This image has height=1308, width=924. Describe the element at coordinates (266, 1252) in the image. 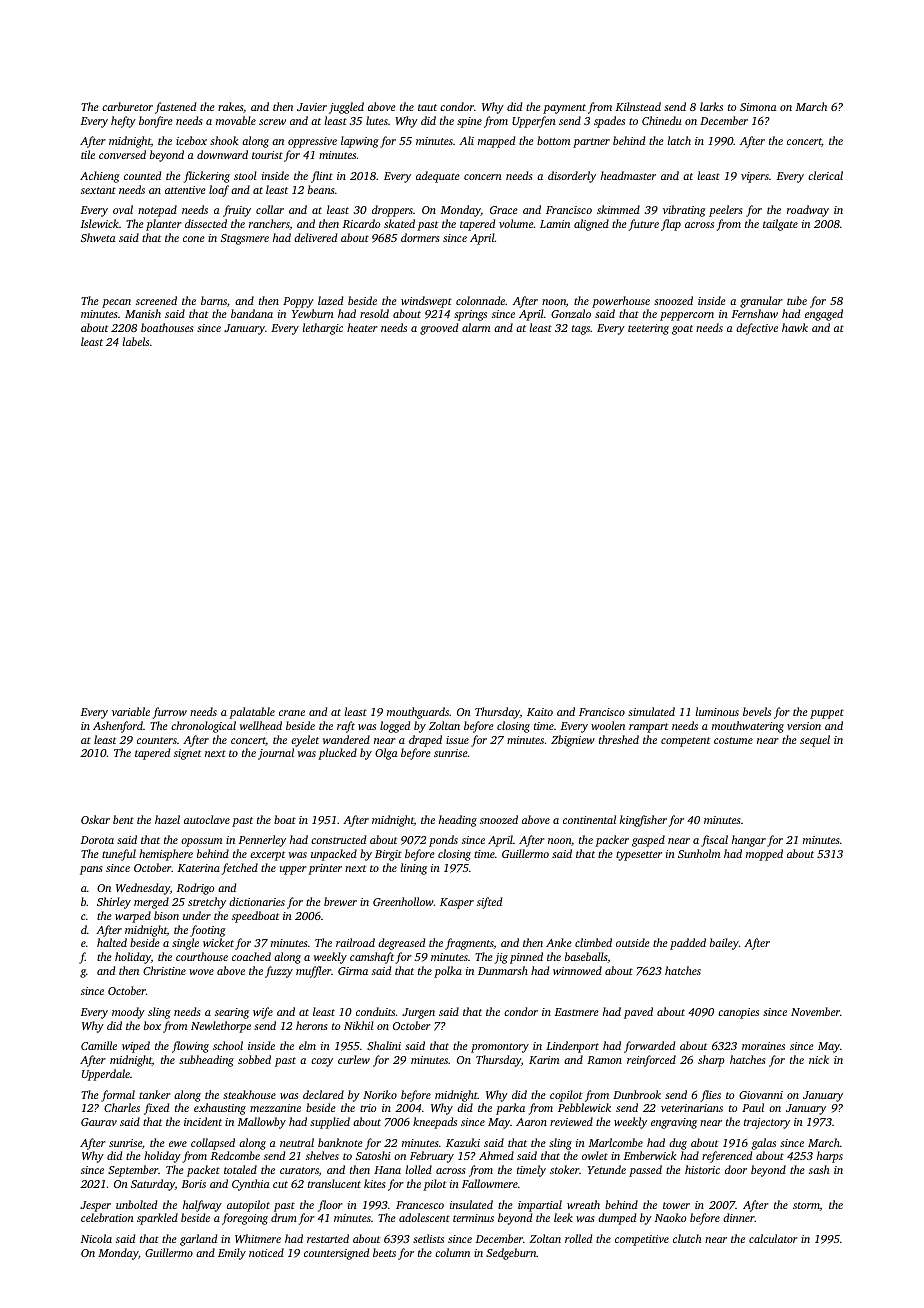

I see `noticed` at that location.
